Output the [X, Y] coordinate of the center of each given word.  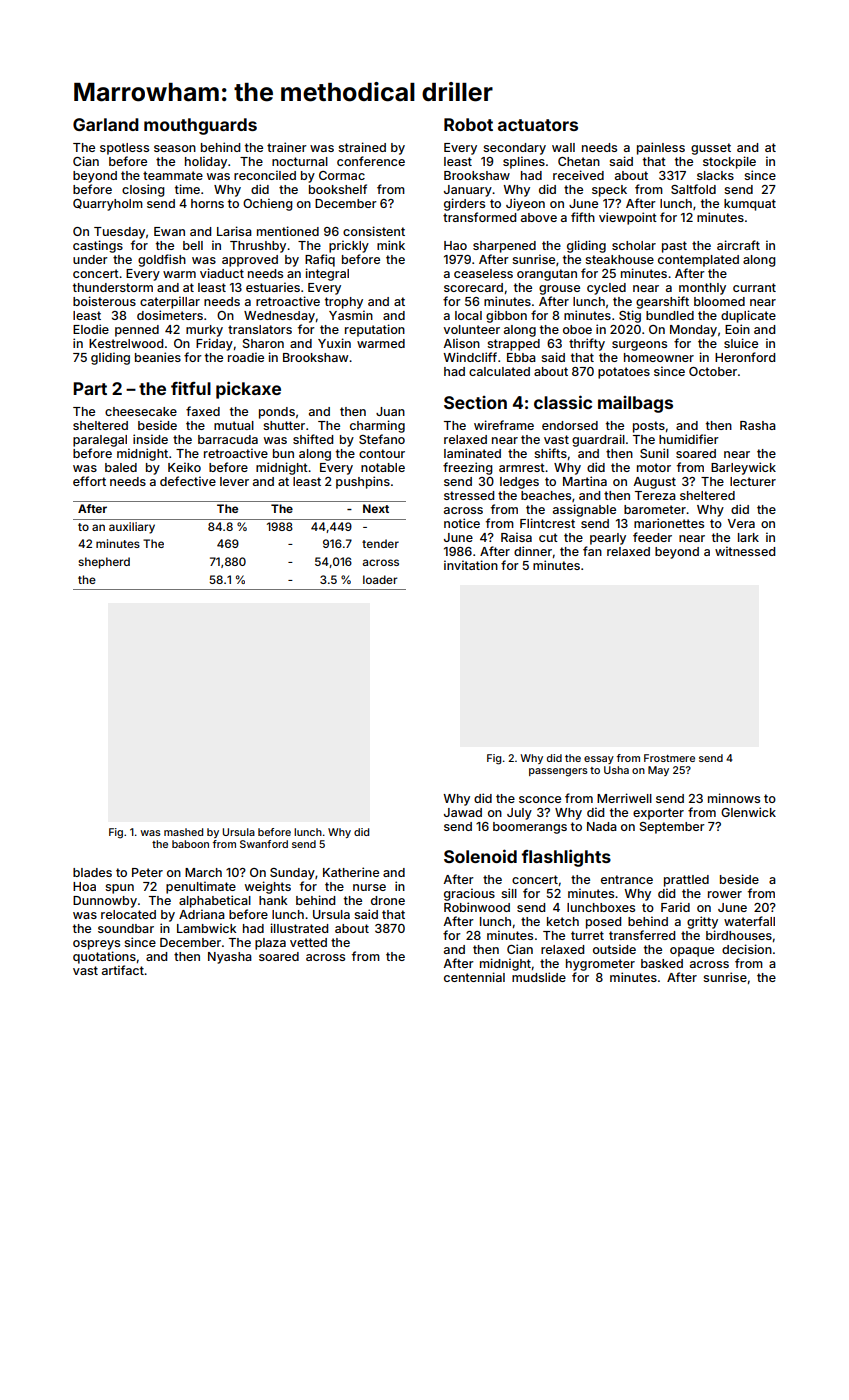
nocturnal [300, 161]
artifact [123, 970]
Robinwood [477, 907]
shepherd [104, 563]
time [187, 189]
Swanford [264, 844]
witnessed [745, 551]
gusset [711, 149]
